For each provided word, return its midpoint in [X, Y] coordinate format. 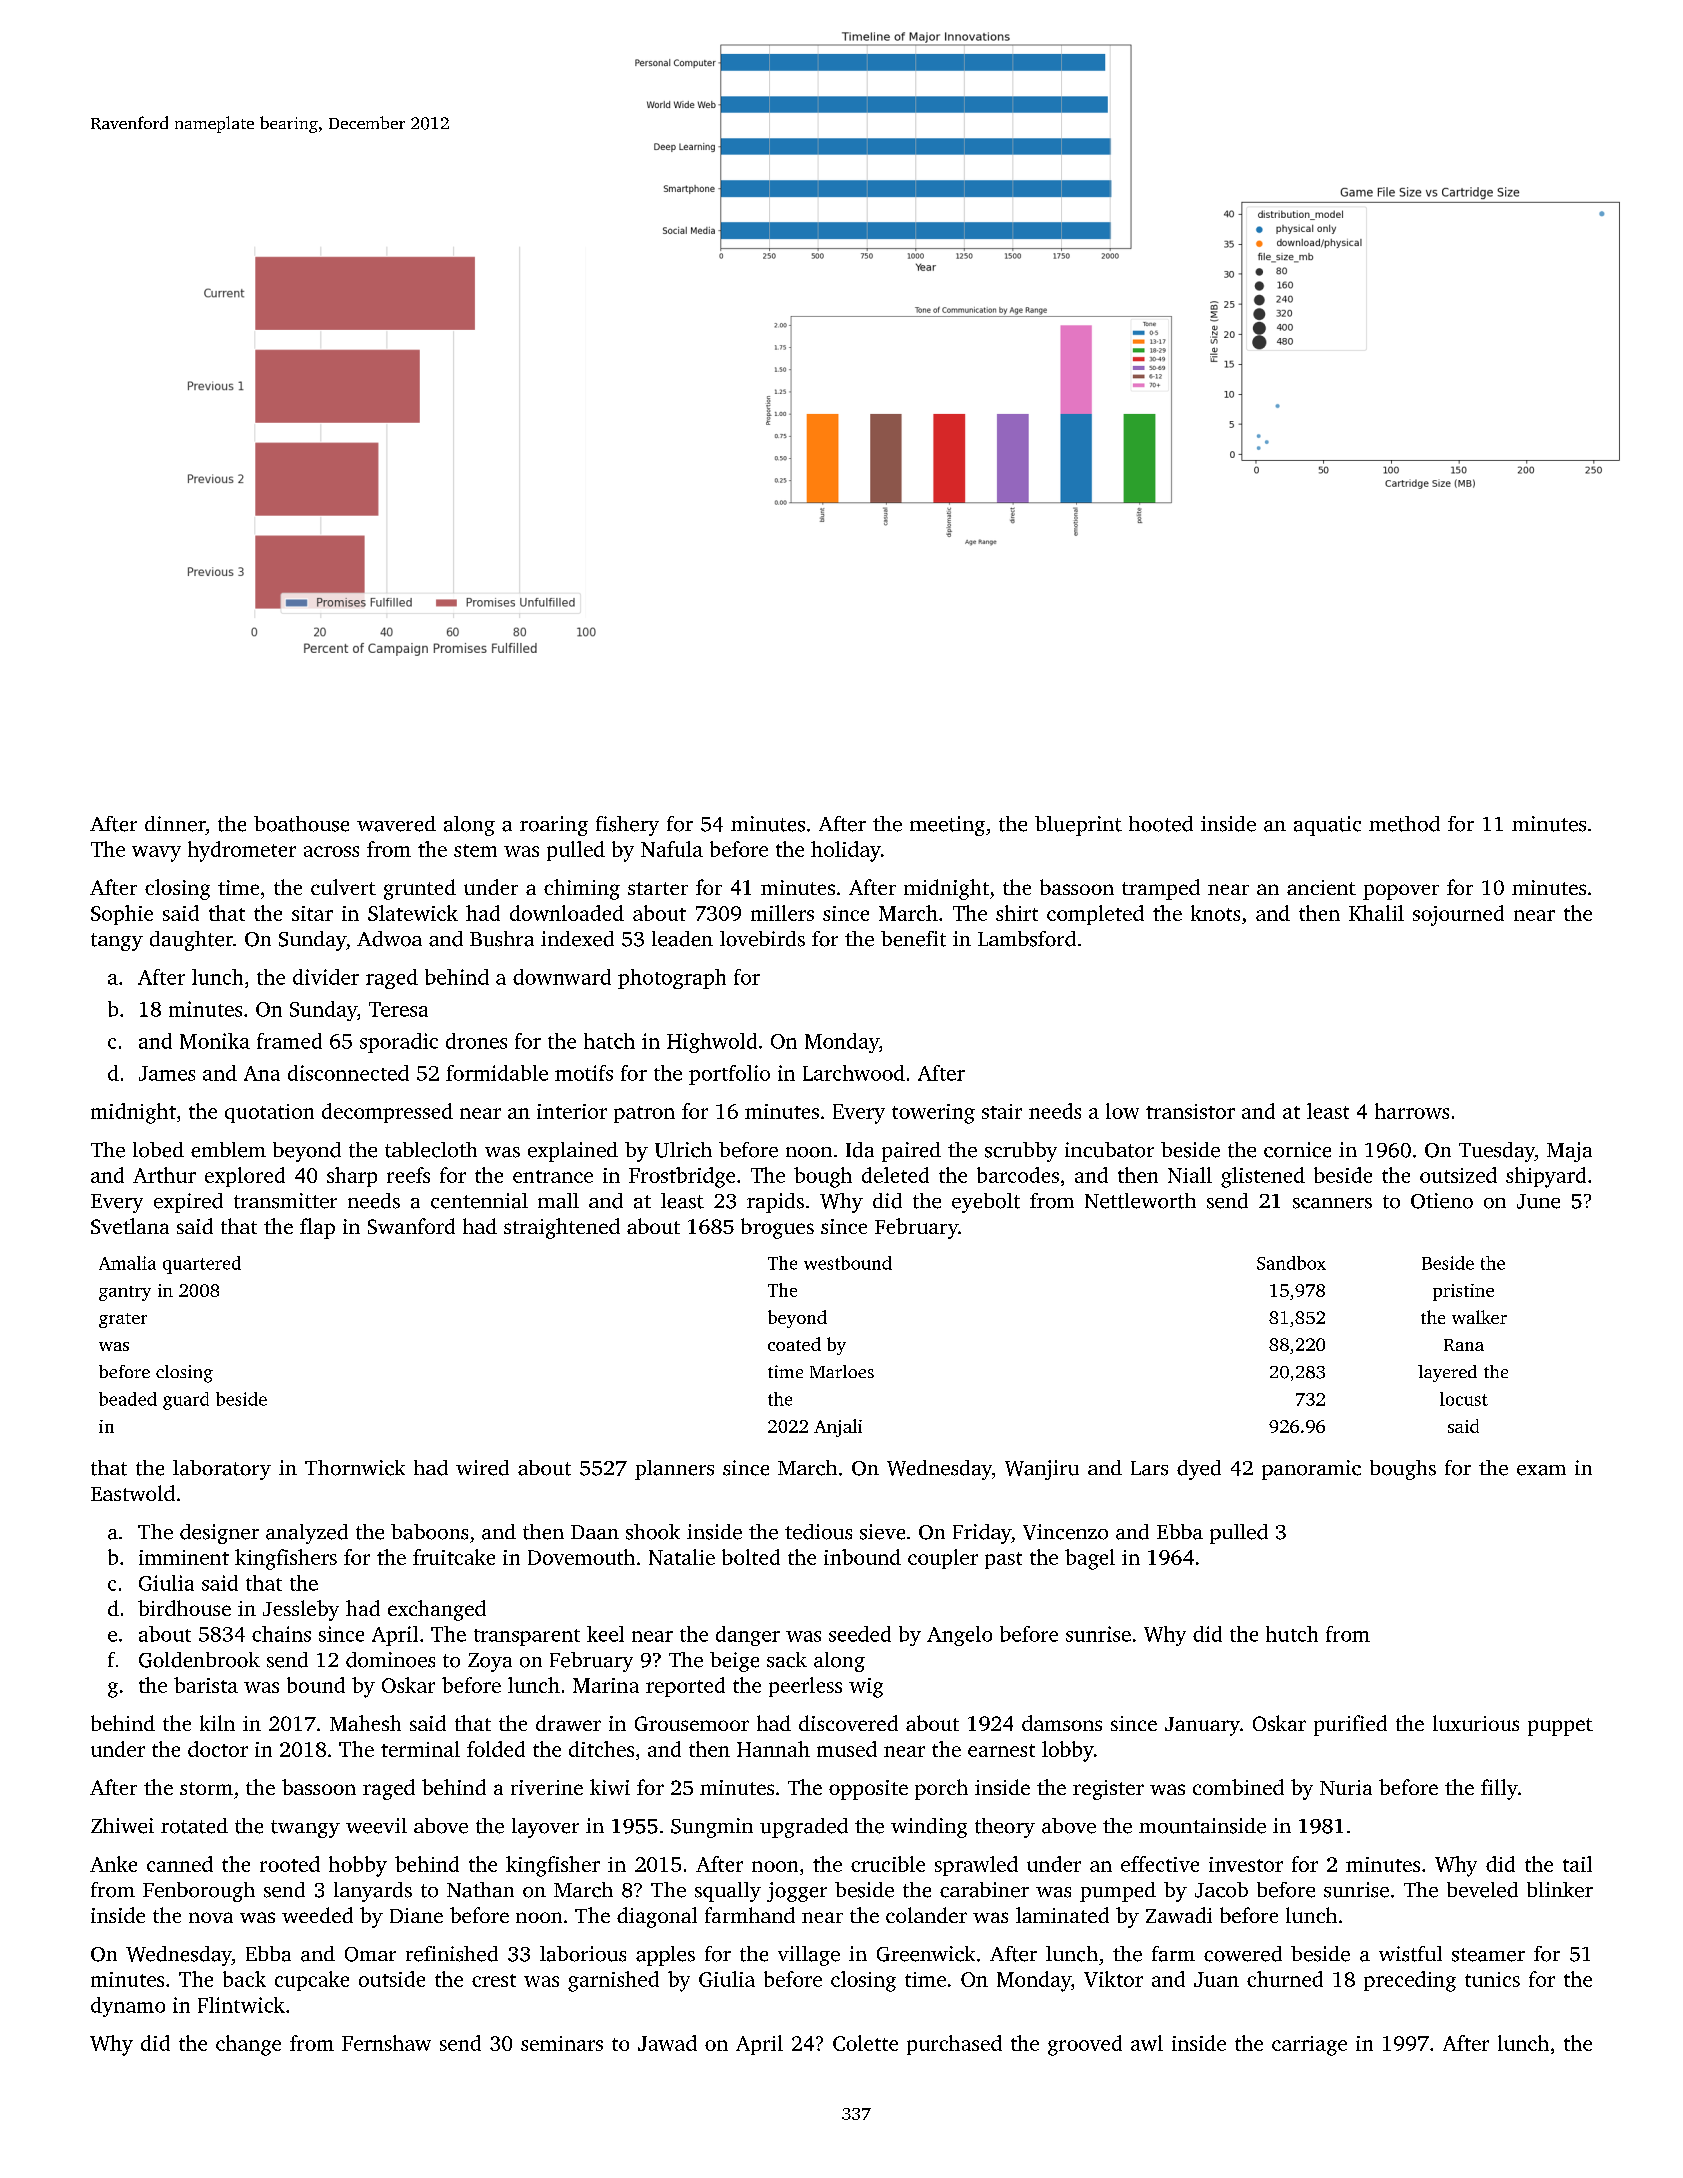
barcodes [1018, 1175]
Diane [416, 1915]
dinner [175, 824]
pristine [1463, 1292]
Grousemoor [692, 1723]
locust [1464, 1399]
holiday [846, 851]
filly [1499, 1789]
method [1404, 824]
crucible [888, 1864]
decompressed [387, 1113]
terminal [420, 1749]
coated [794, 1344]
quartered [202, 1265]
